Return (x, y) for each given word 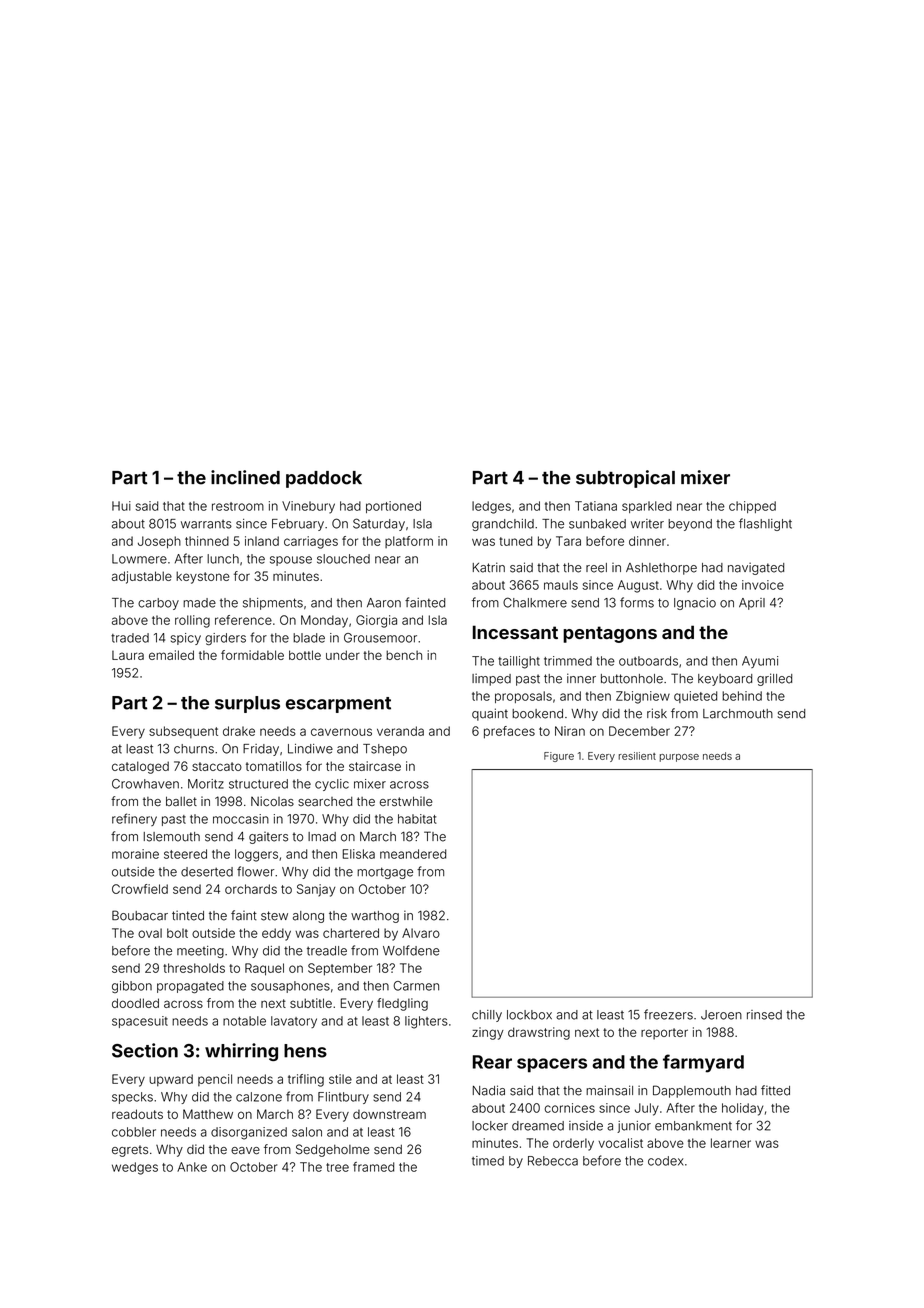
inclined (245, 477)
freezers (668, 1014)
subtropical (625, 479)
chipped (752, 507)
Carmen (416, 986)
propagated (190, 987)
